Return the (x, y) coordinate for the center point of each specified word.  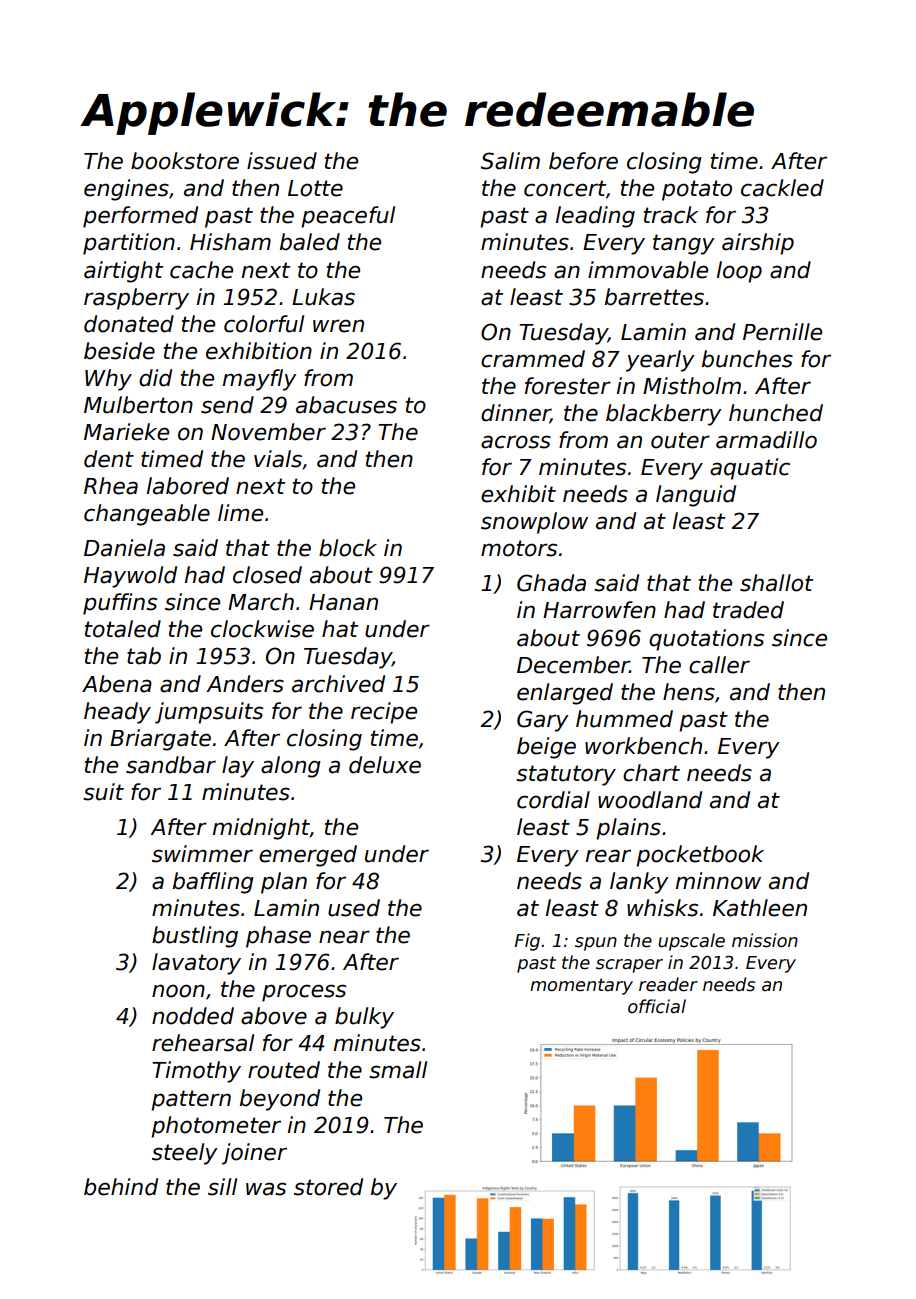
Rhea (111, 486)
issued (282, 161)
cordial (553, 800)
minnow (718, 881)
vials (278, 459)
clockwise (262, 629)
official (657, 1006)
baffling (213, 883)
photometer (216, 1127)
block (348, 548)
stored (328, 1187)
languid (696, 496)
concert (565, 188)
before (583, 161)
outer (680, 440)
